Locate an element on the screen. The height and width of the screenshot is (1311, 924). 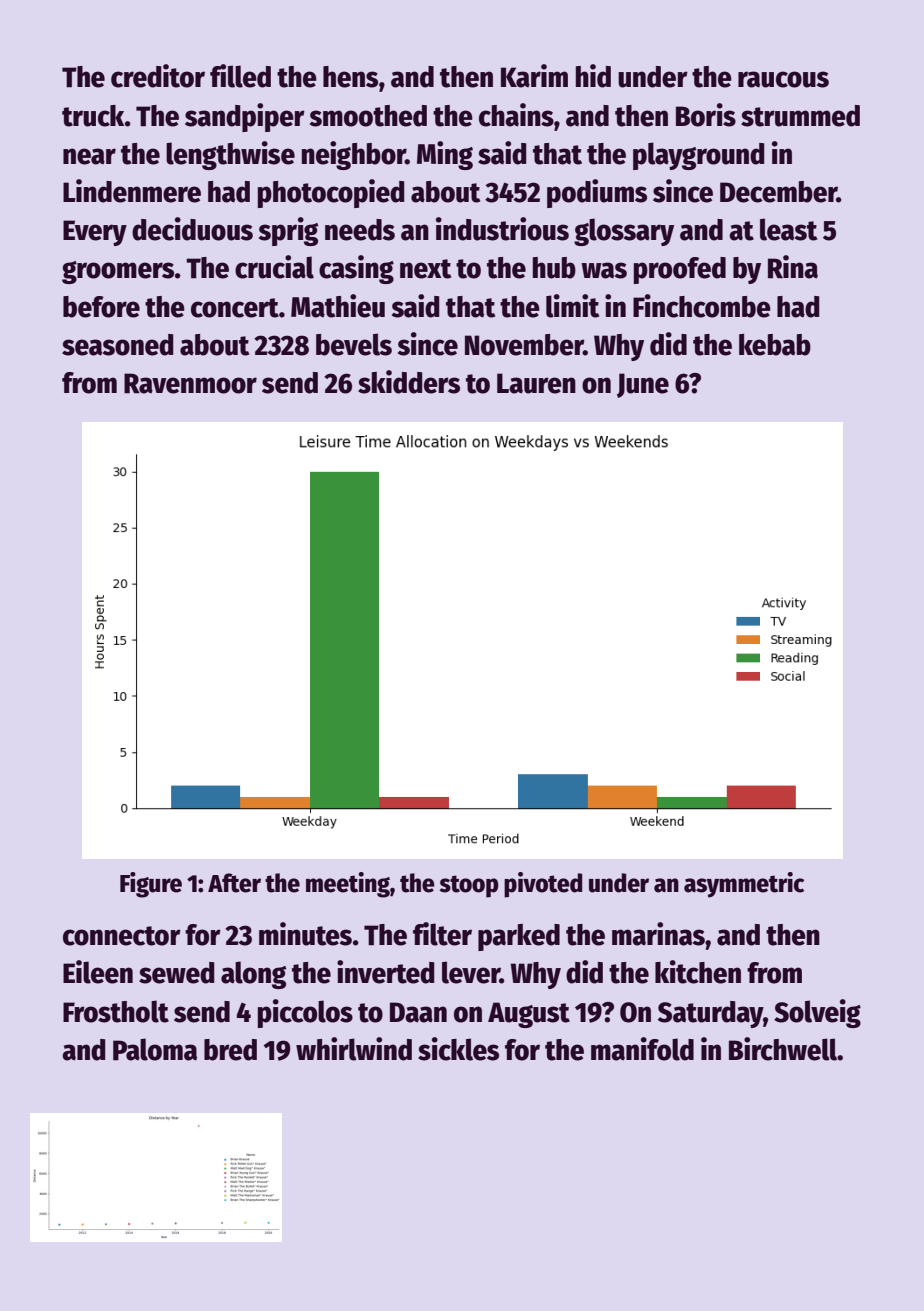
asymmetric is located at coordinates (744, 885).
